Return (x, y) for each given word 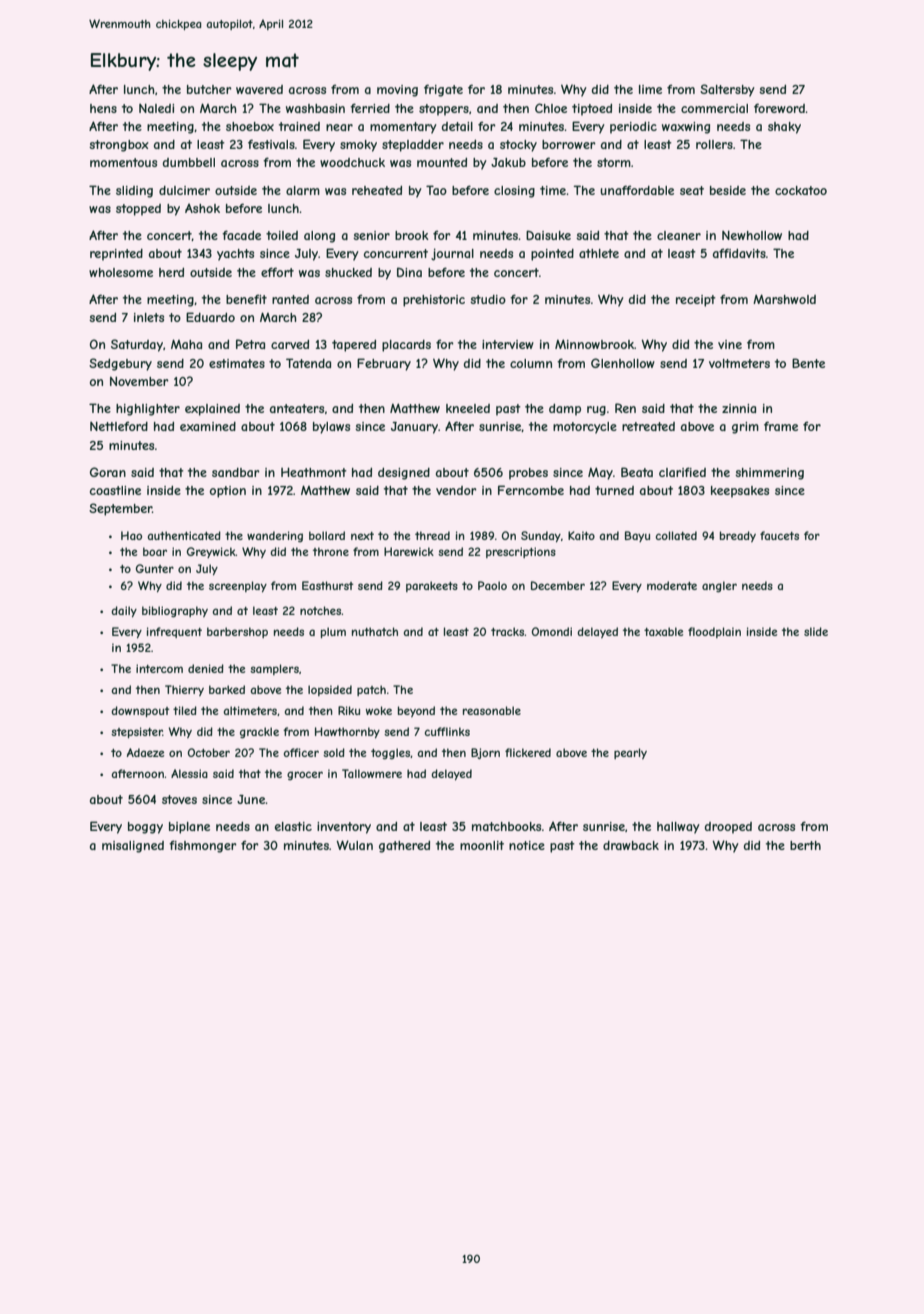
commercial (714, 108)
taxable (663, 631)
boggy (145, 828)
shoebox (250, 126)
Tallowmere (372, 773)
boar (155, 551)
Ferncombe (531, 490)
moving (397, 91)
